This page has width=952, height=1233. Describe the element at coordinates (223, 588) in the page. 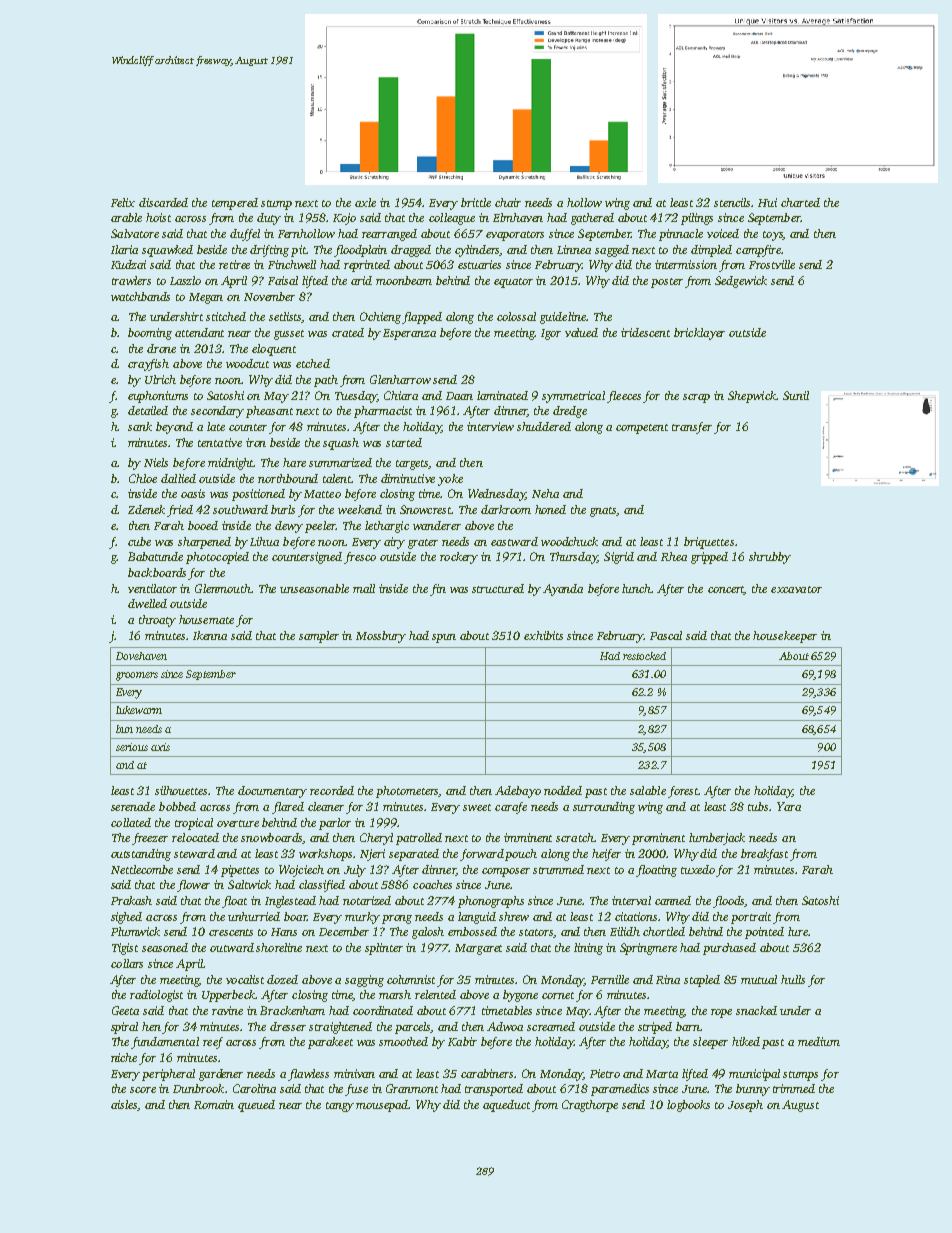

I see `Glenmouth` at that location.
